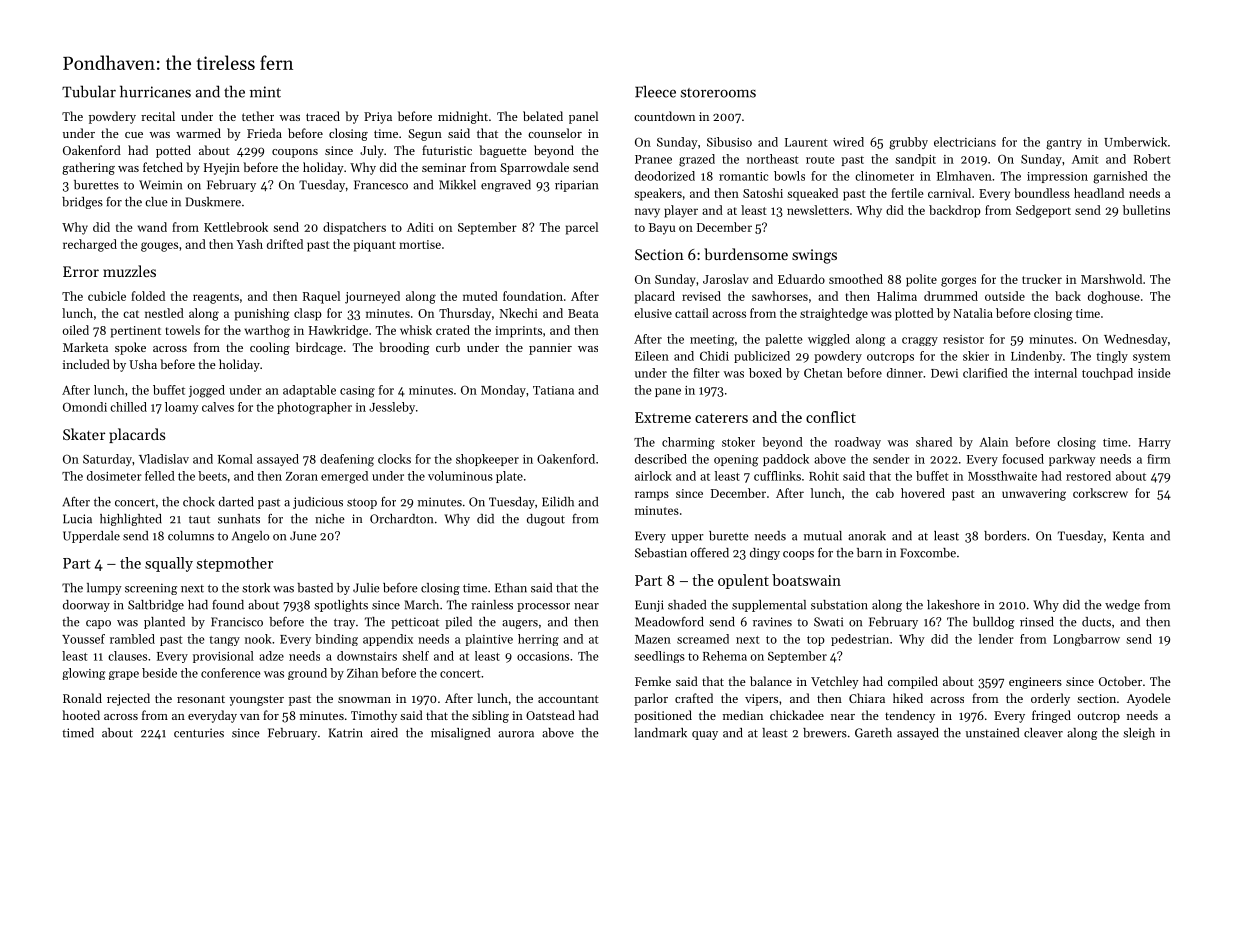 The width and height of the screenshot is (1233, 952). I want to click on Kenta, so click(1128, 536).
